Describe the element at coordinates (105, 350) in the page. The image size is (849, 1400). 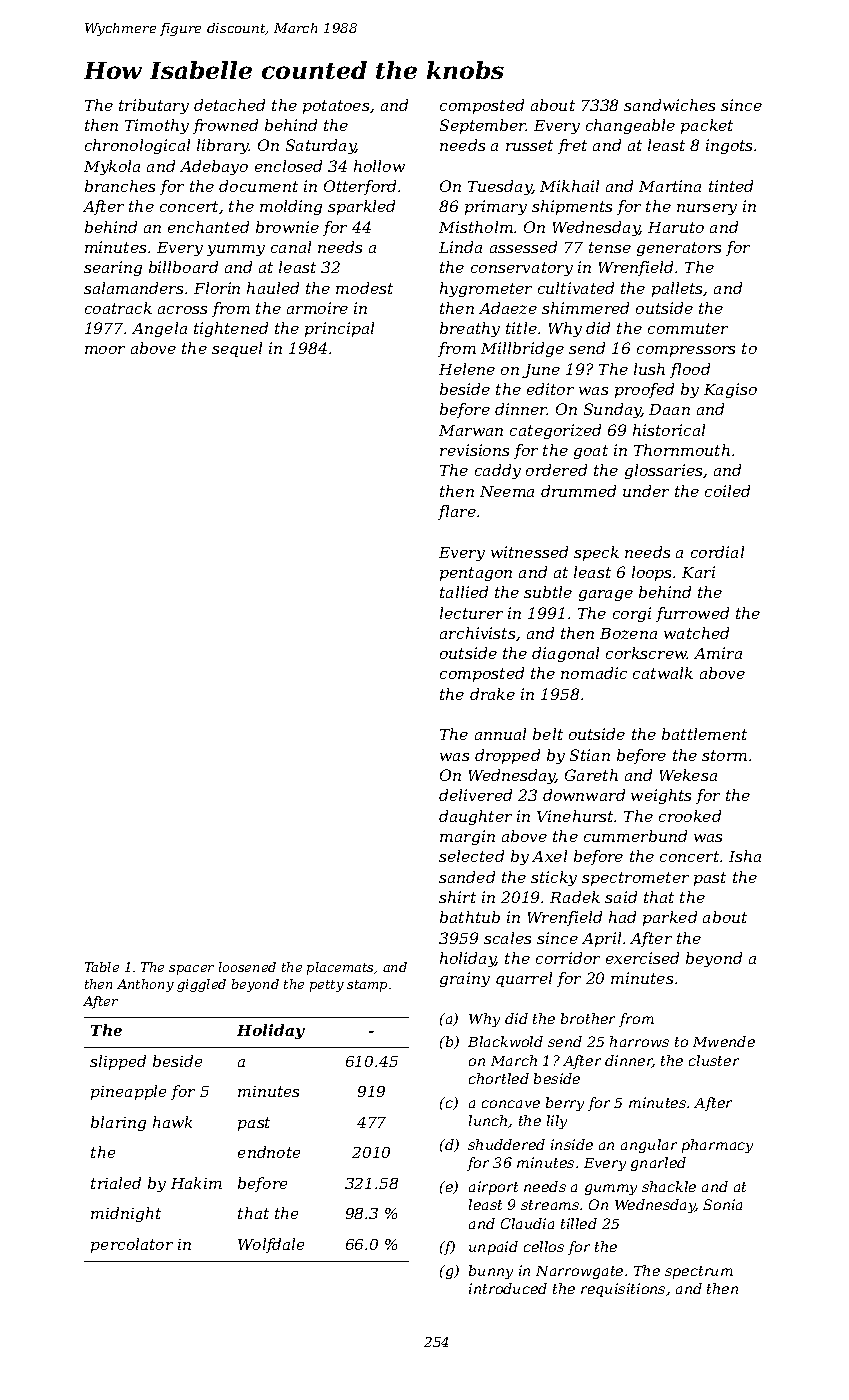
I see `moor` at that location.
